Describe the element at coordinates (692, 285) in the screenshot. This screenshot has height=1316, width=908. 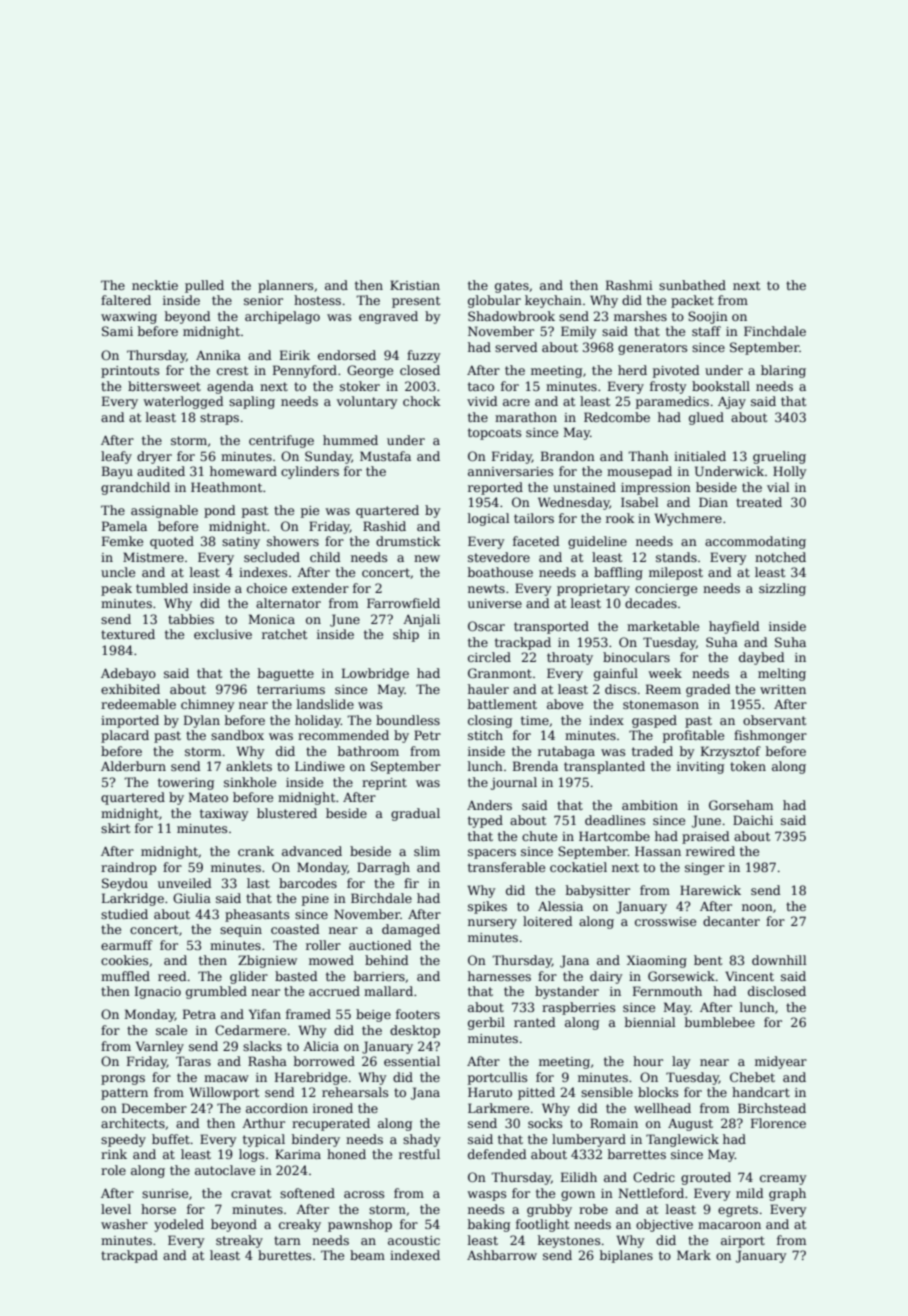
I see `sunbathed` at that location.
